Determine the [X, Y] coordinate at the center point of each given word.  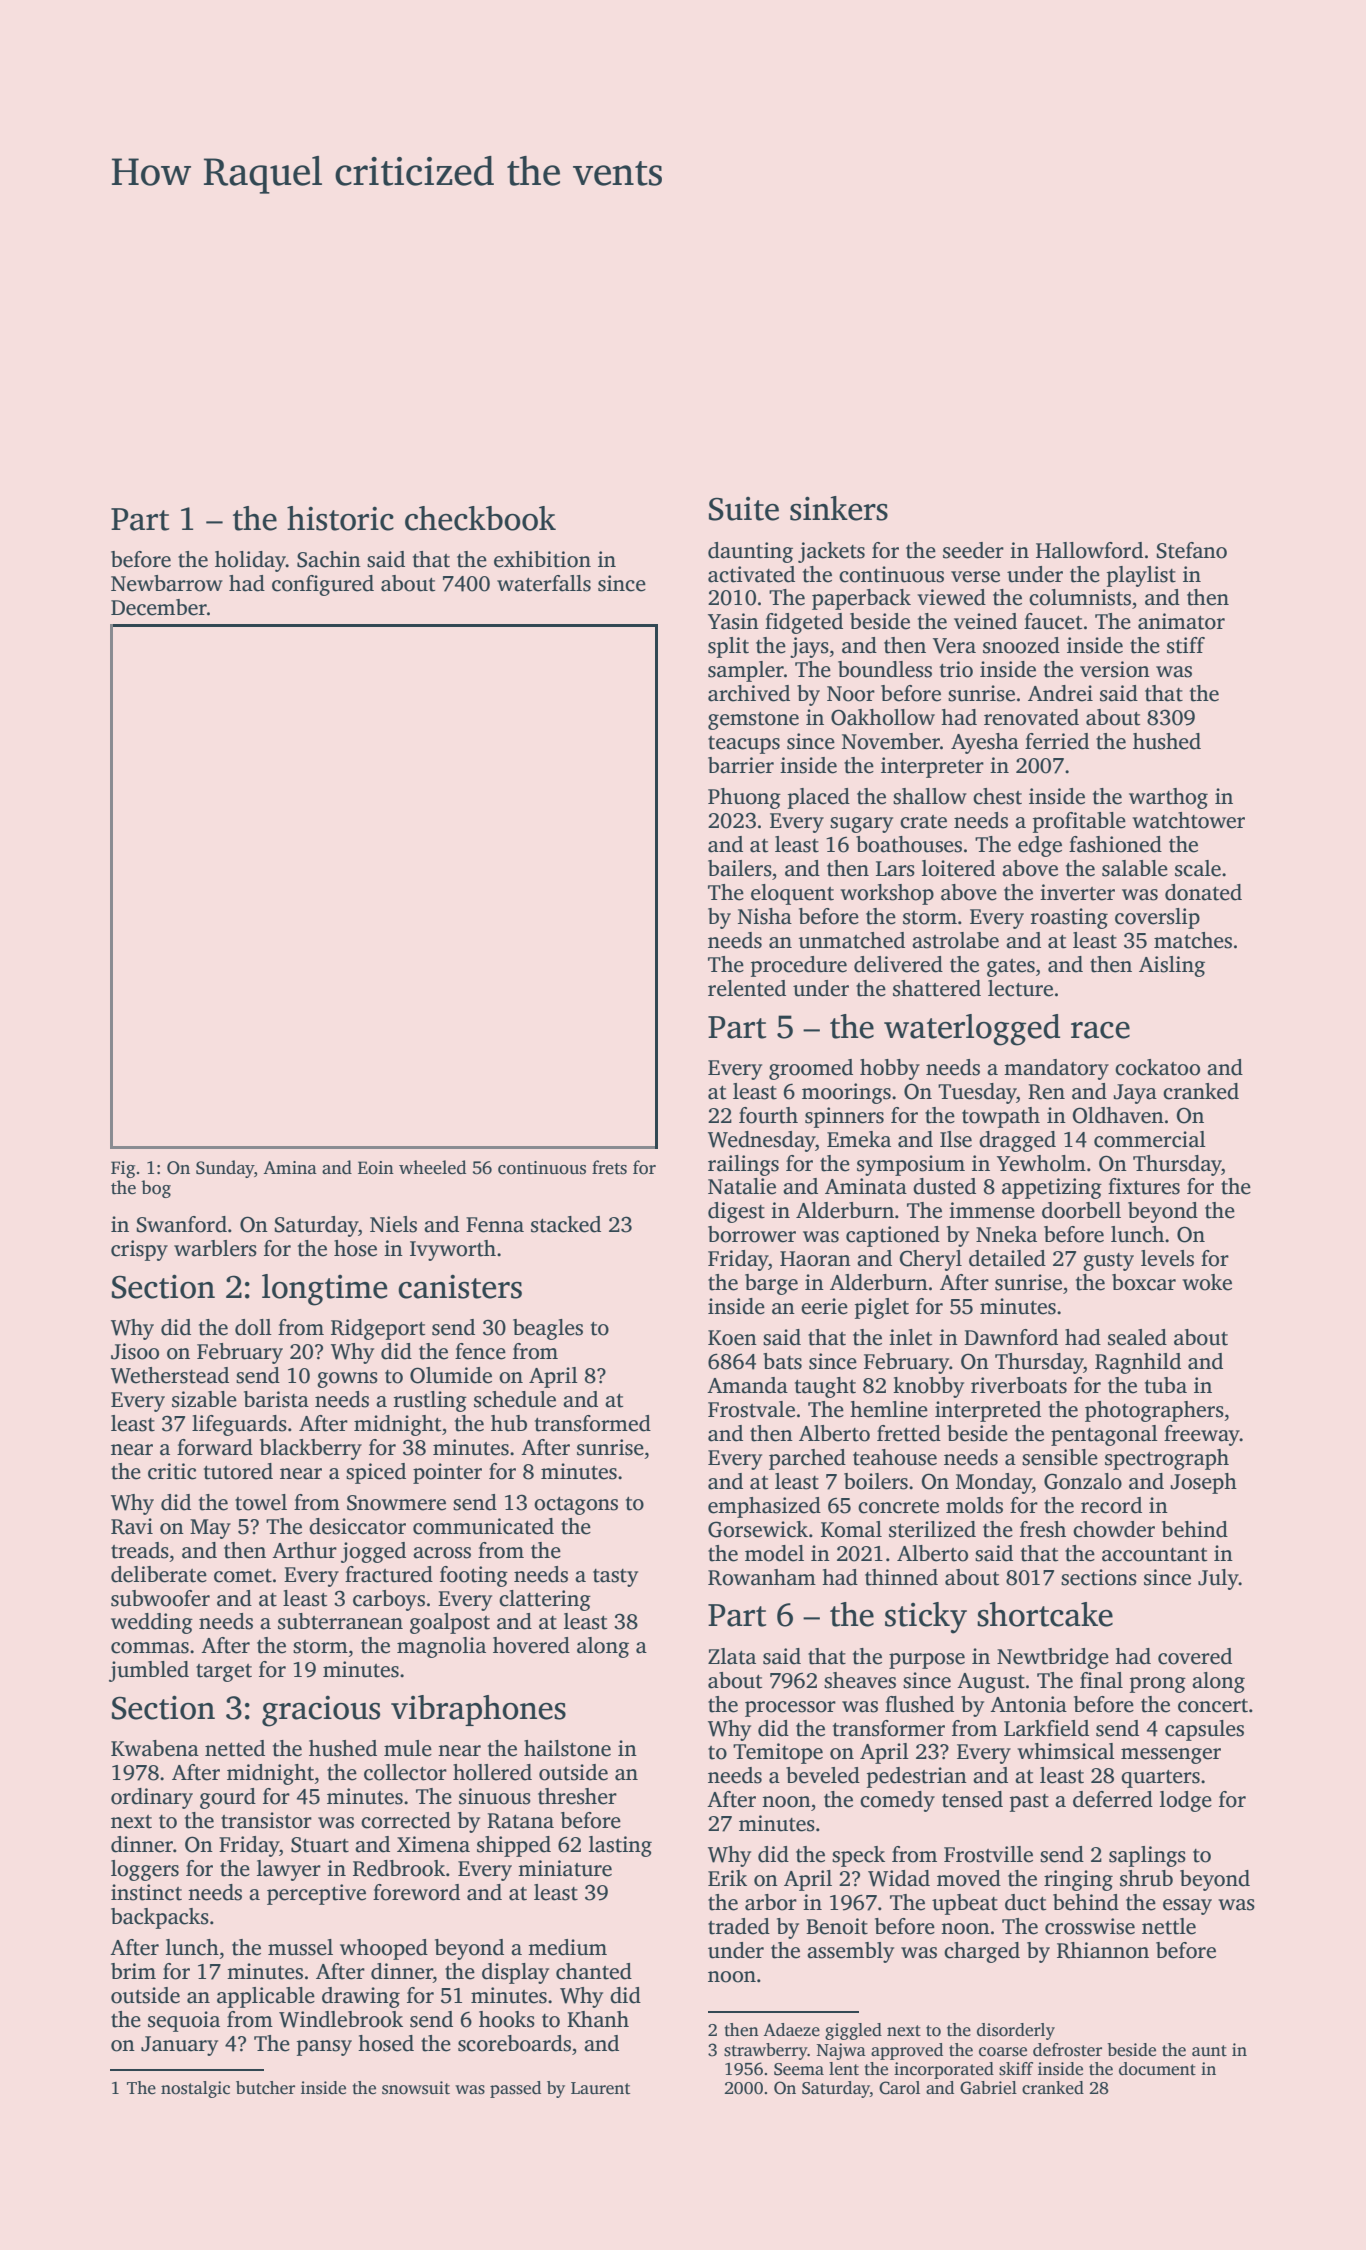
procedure [799, 966]
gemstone [753, 721]
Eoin [376, 1168]
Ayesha [985, 743]
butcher [265, 2088]
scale [1198, 868]
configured [323, 585]
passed [515, 2089]
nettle [1169, 1926]
